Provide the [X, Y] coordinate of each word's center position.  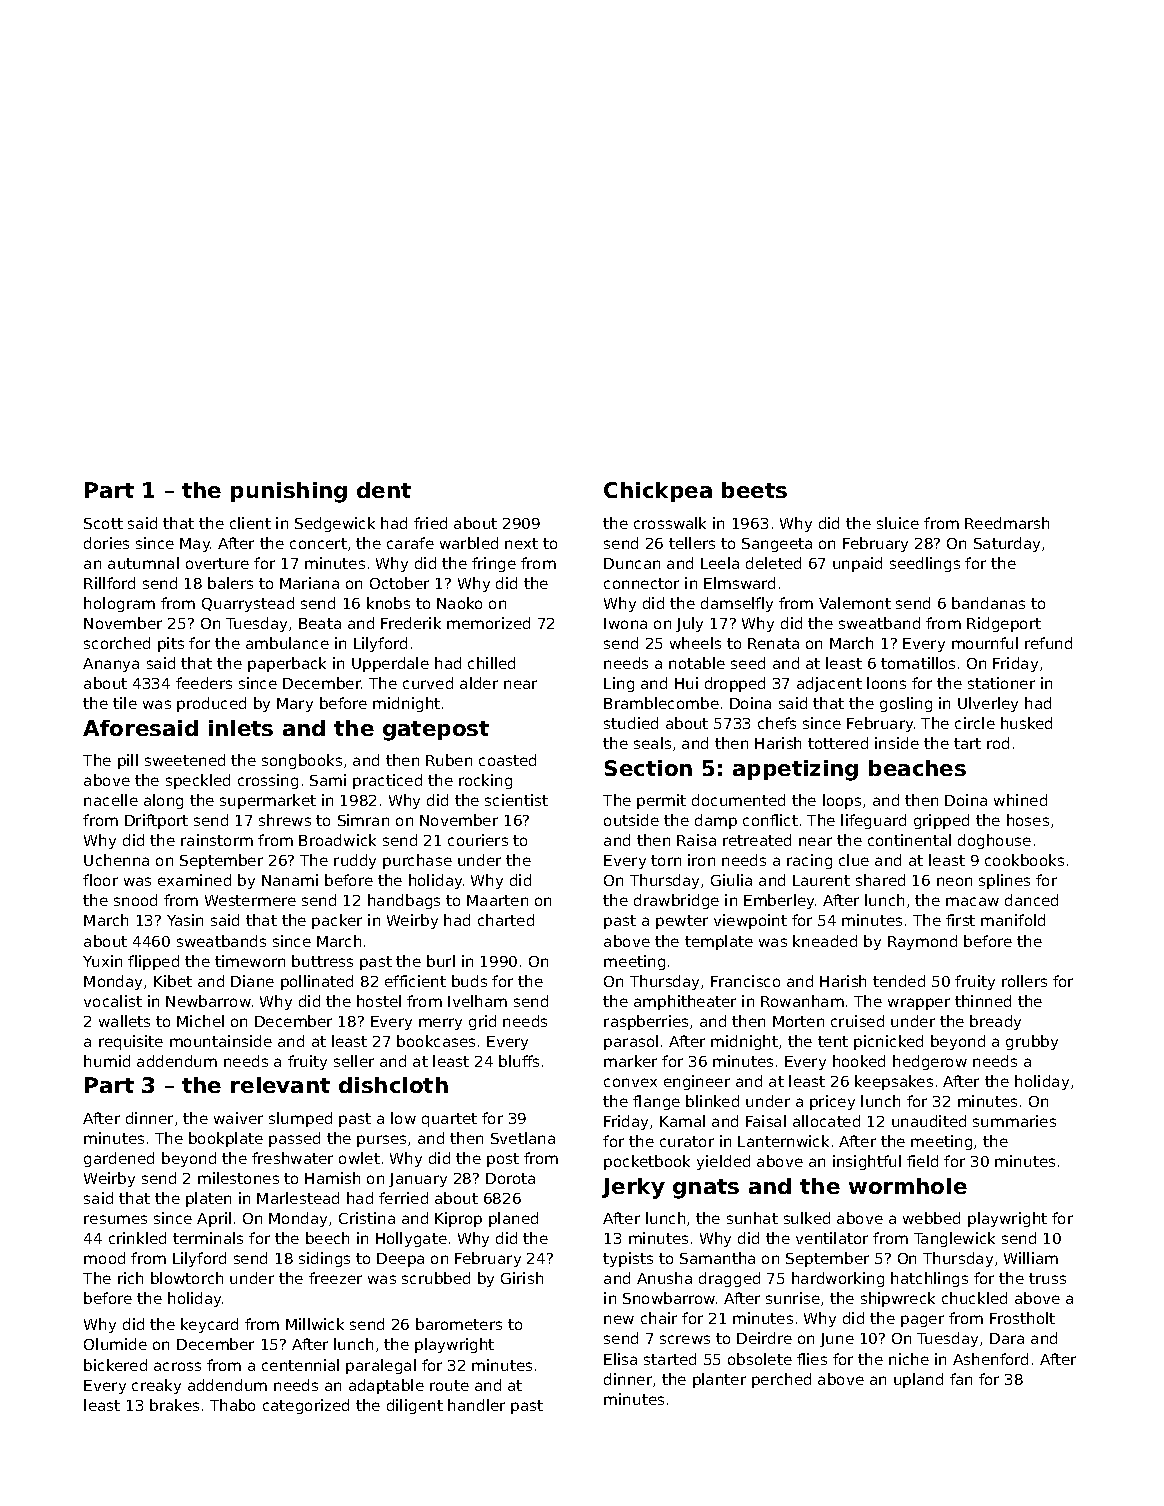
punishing [289, 492]
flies [812, 1359]
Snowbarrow [669, 1298]
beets [754, 490]
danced [1031, 900]
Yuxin [102, 961]
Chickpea [658, 492]
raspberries [646, 1022]
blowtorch [187, 1278]
